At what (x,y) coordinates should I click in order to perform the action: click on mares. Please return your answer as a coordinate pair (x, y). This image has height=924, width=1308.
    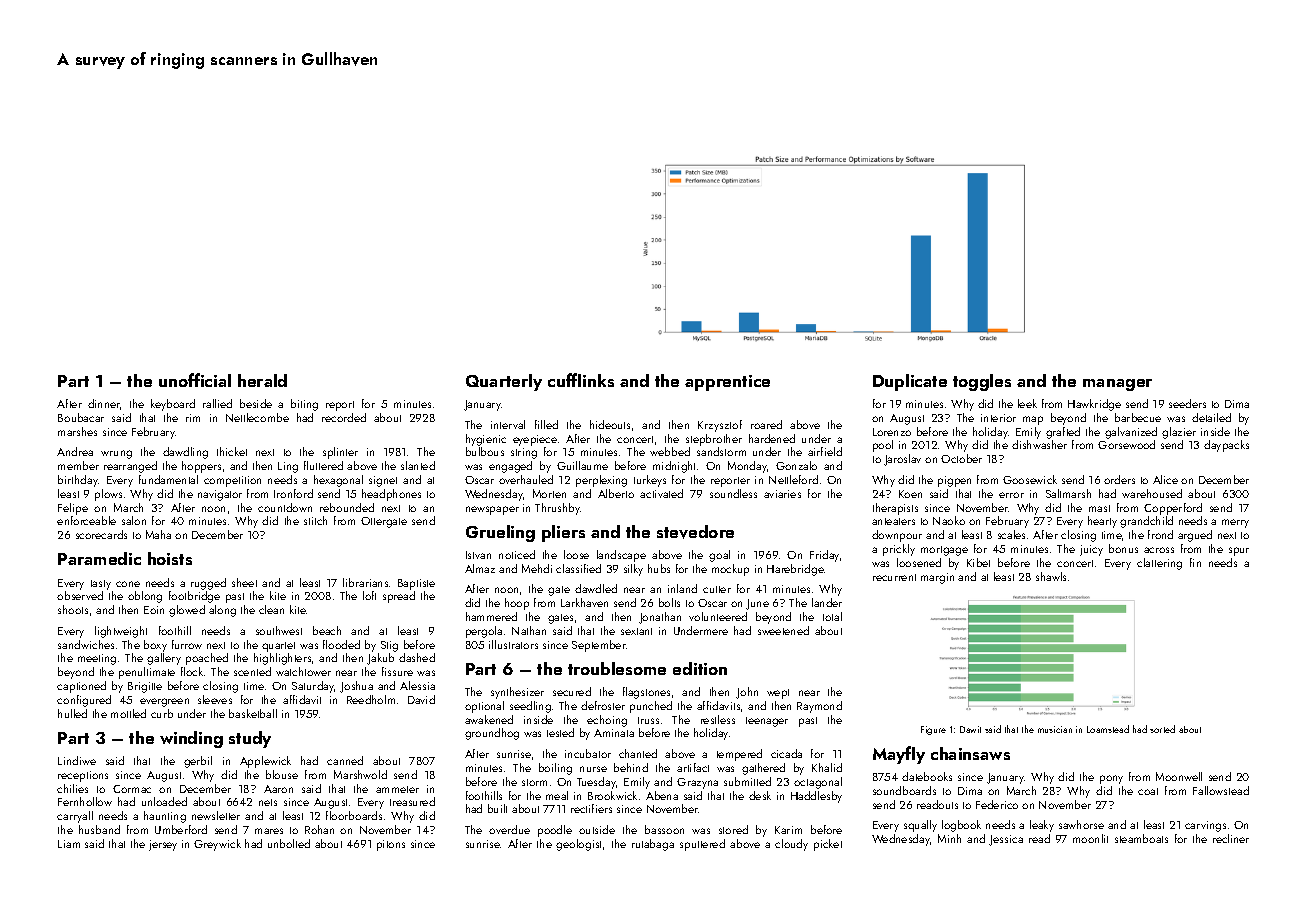
    Looking at the image, I should click on (269, 831).
